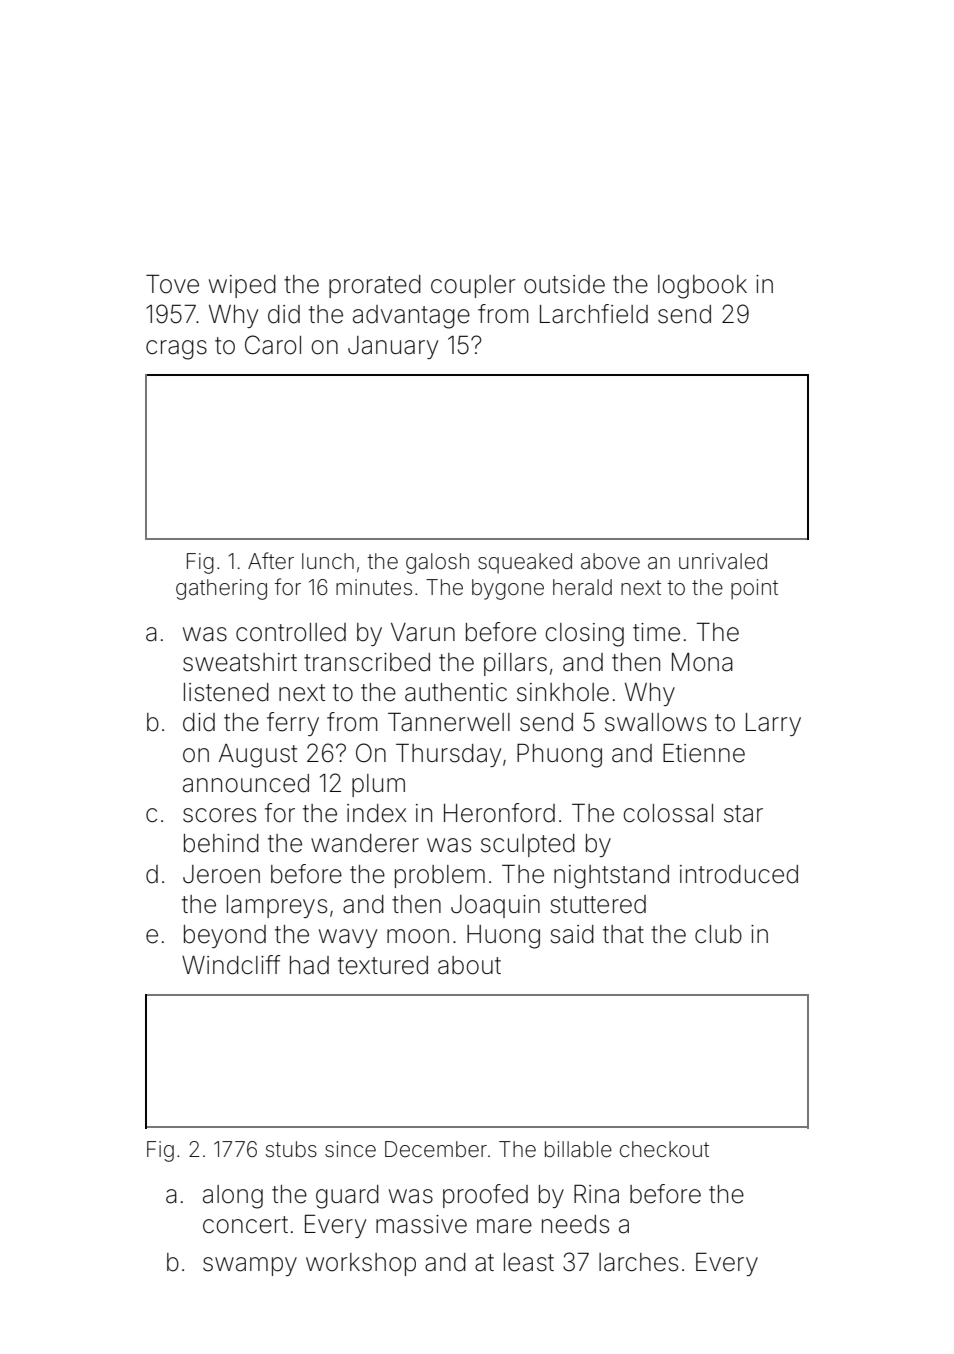 The image size is (954, 1354). Describe the element at coordinates (594, 314) in the page. I see `Larchfield` at that location.
